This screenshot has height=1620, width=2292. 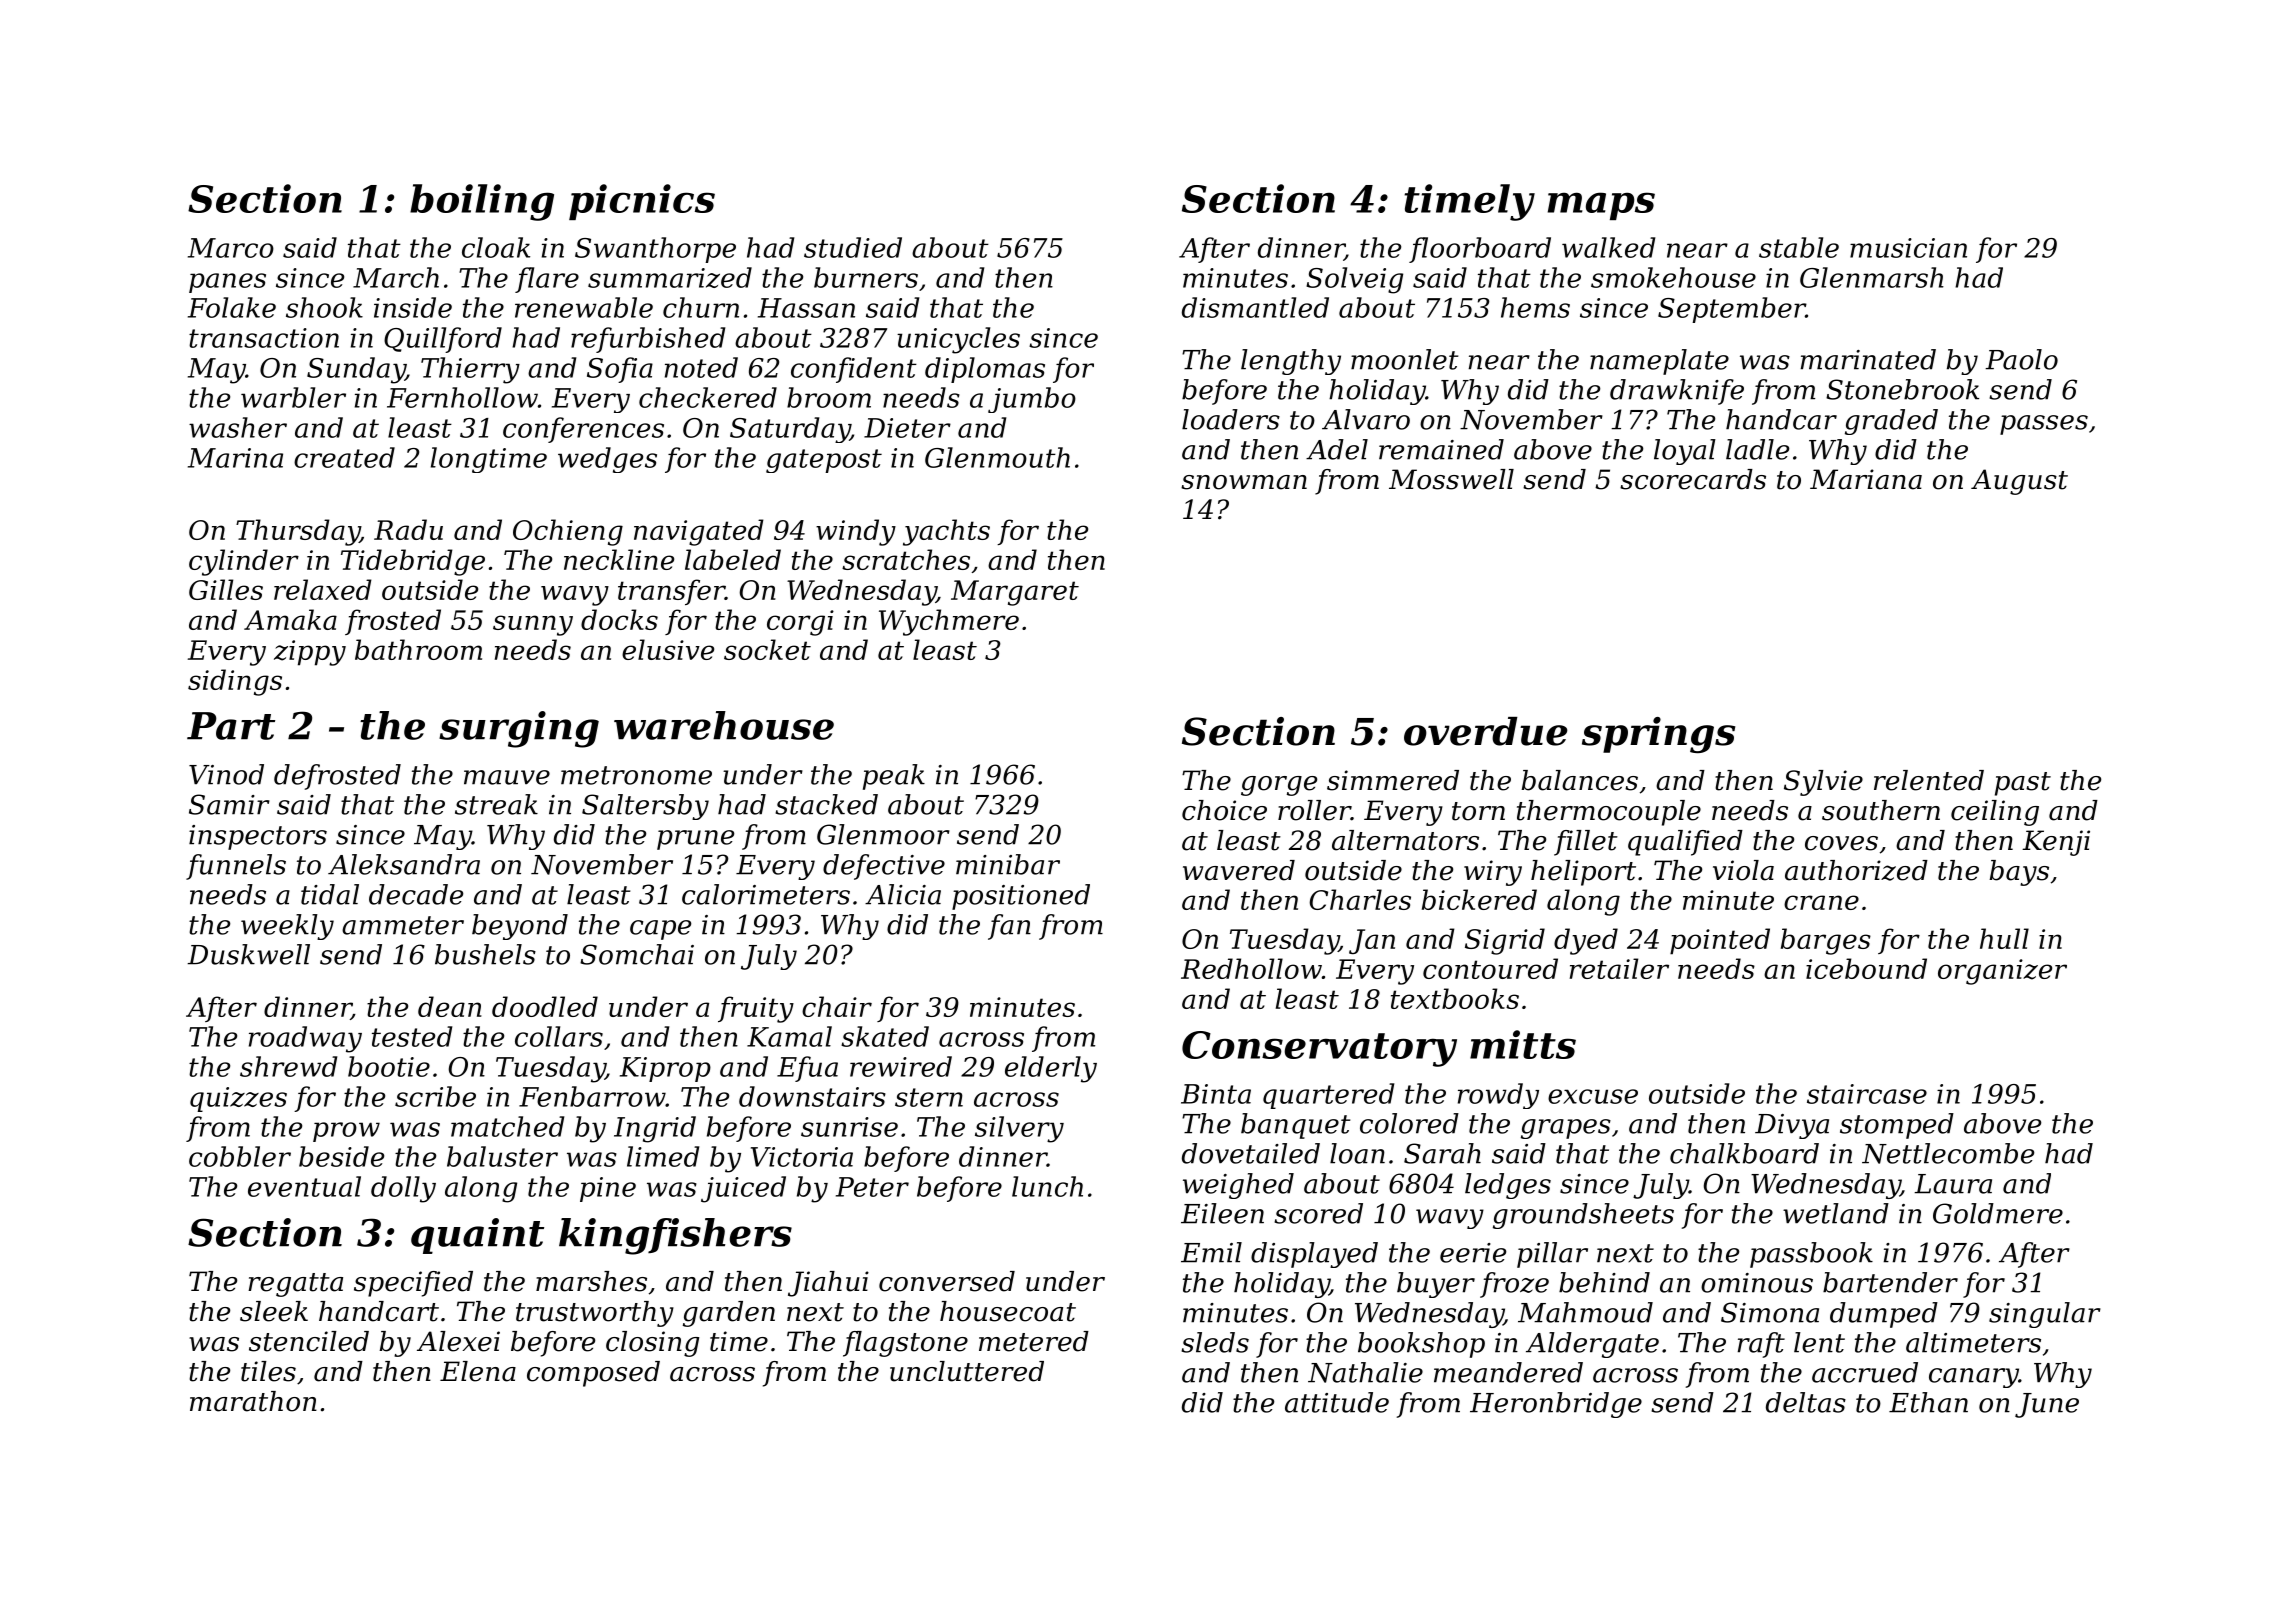 I want to click on peak, so click(x=894, y=777).
